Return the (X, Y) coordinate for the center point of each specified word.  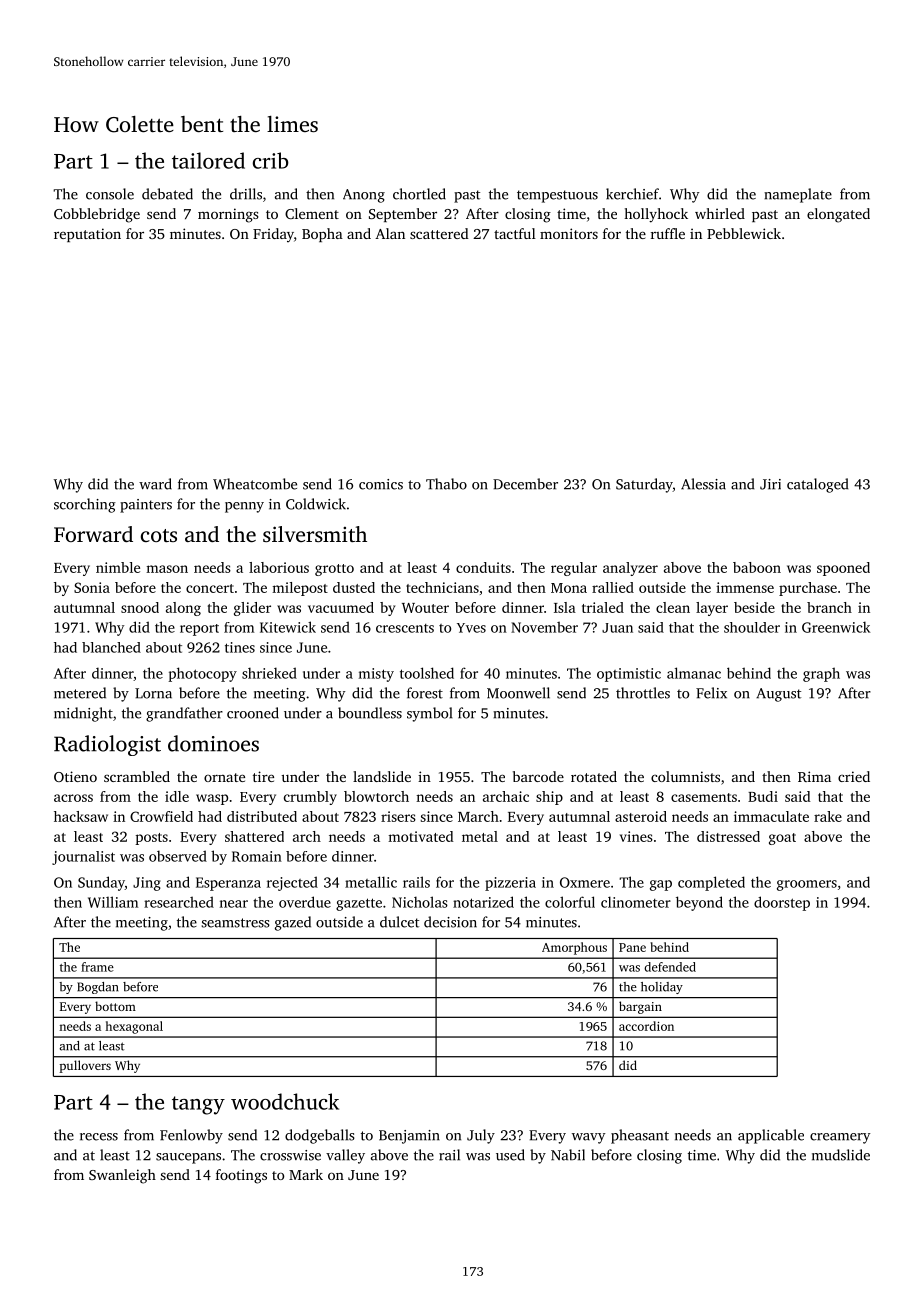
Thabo (446, 484)
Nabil (568, 1155)
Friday (273, 235)
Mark (306, 1174)
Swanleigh (122, 1176)
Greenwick (836, 627)
